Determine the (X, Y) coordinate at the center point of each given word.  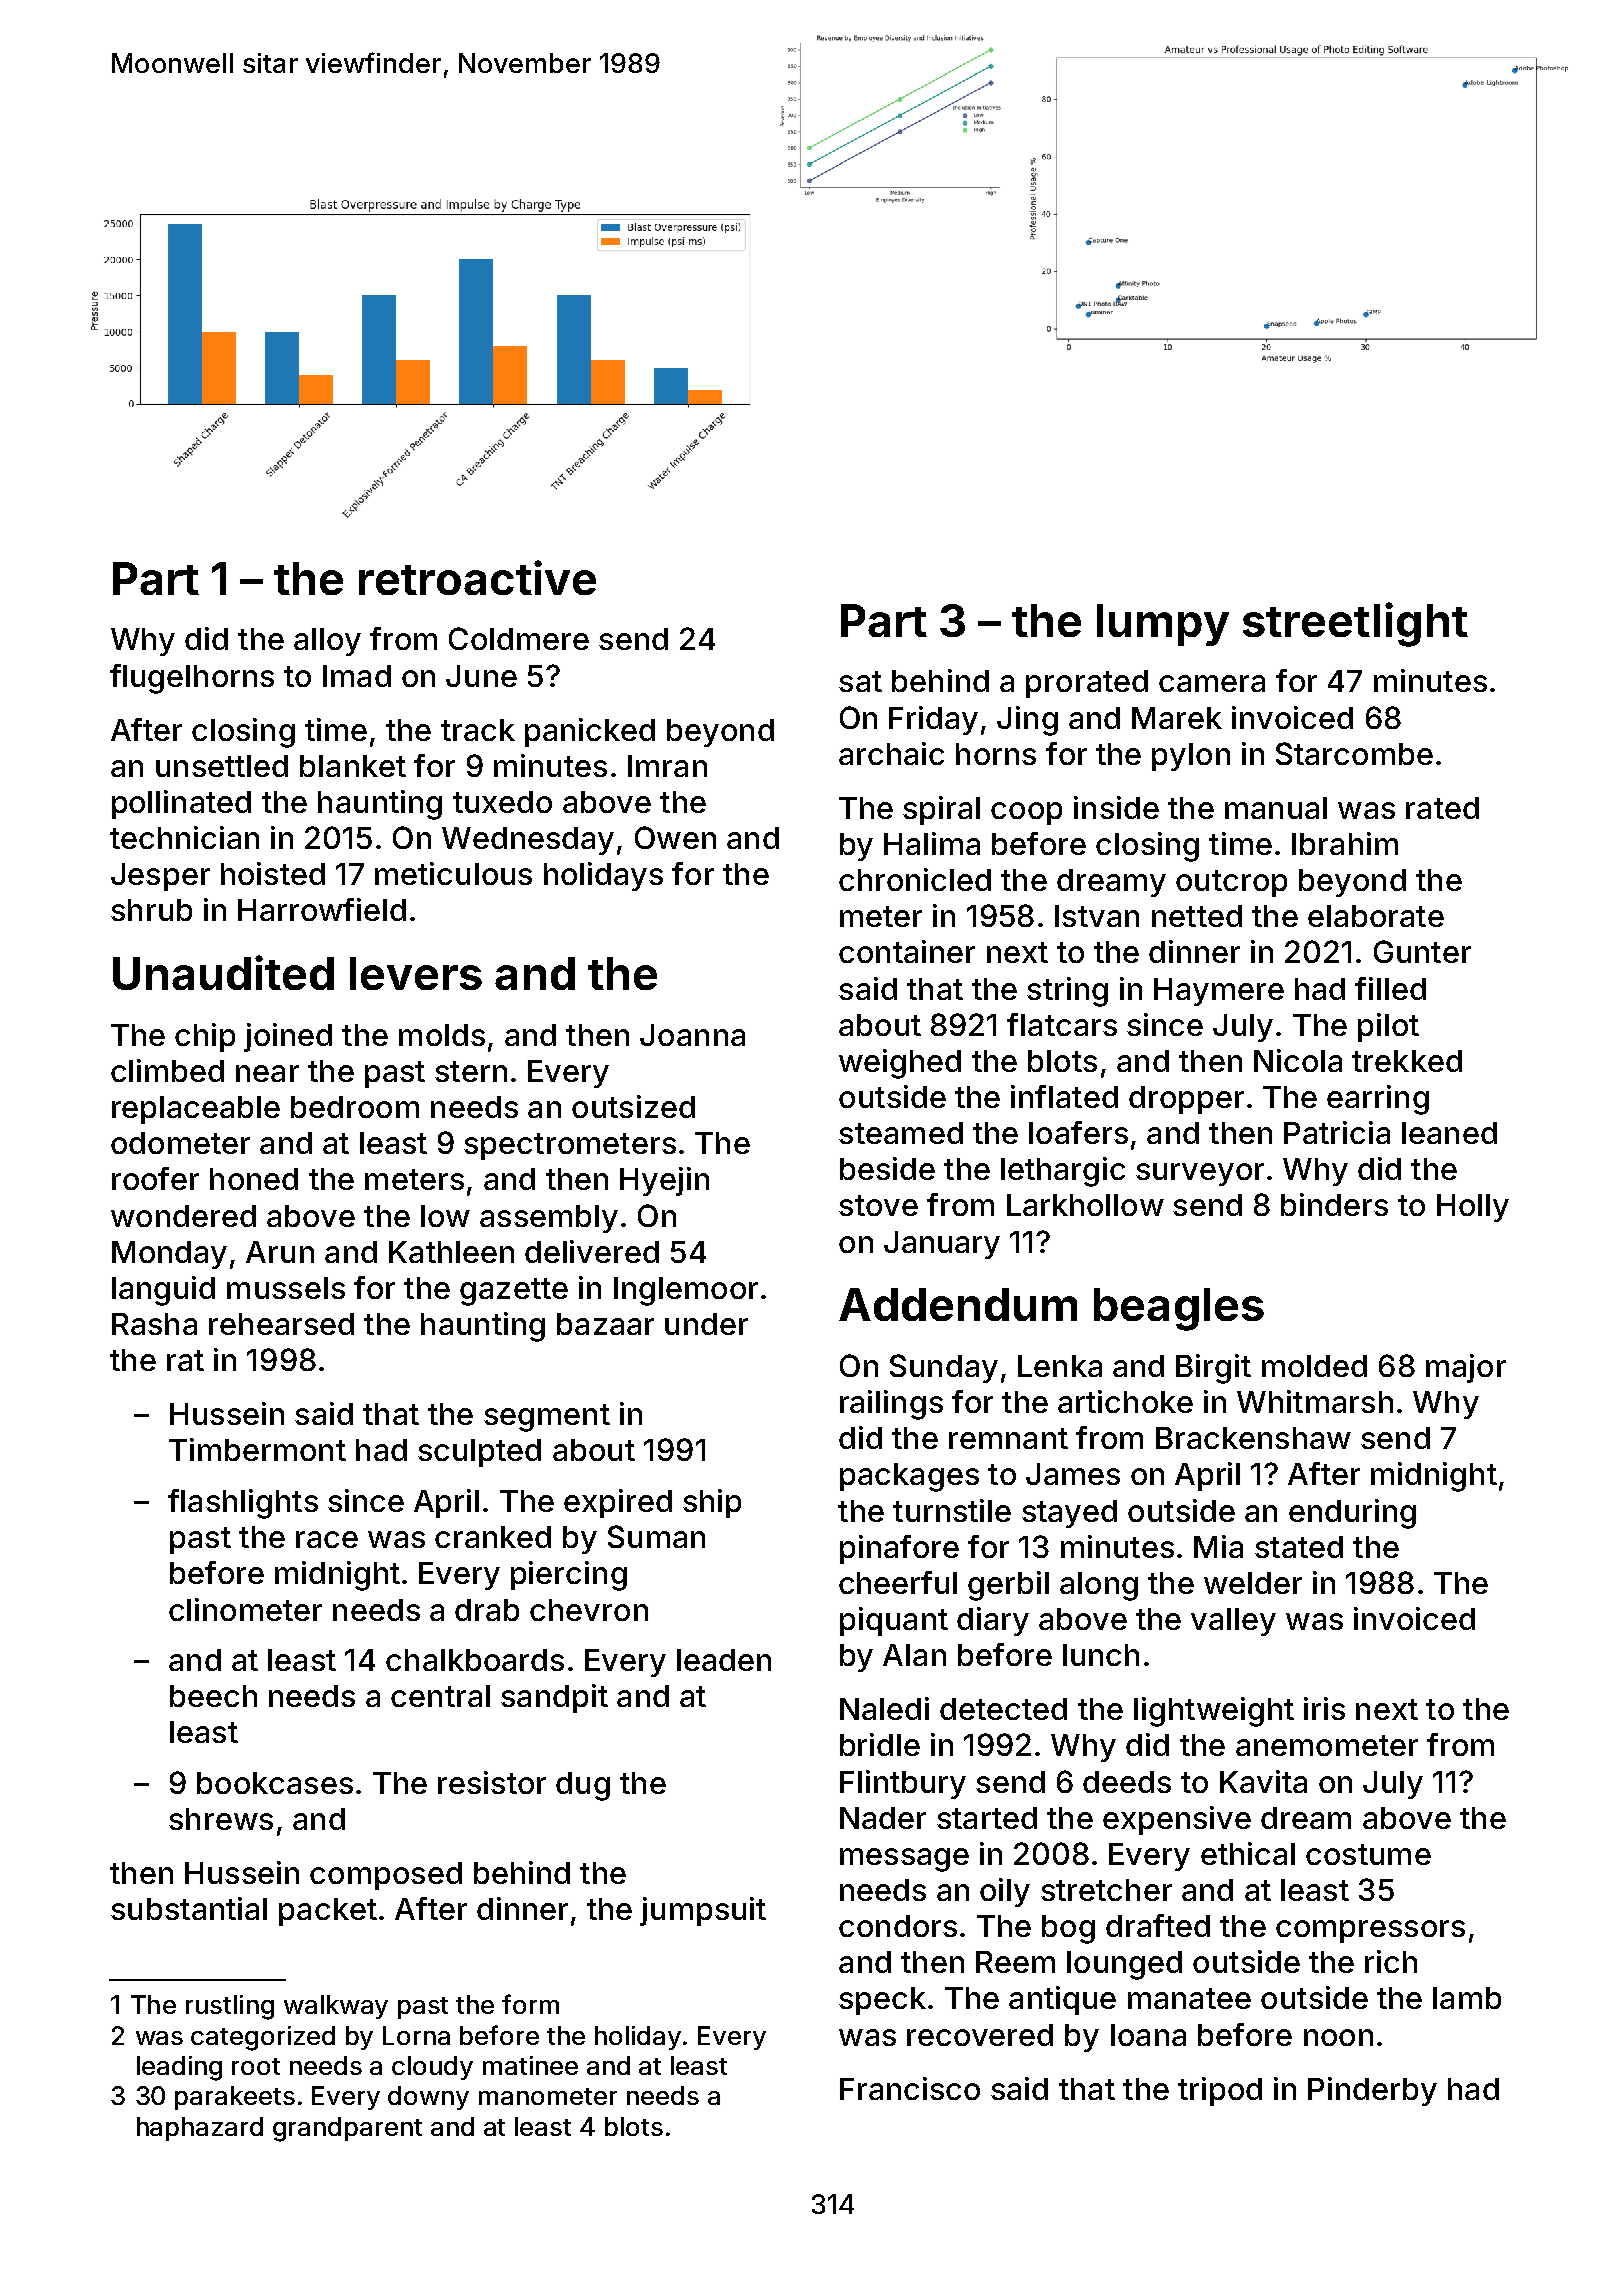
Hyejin (664, 1181)
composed (386, 1876)
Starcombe (1354, 753)
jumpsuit (703, 1911)
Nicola (1298, 1060)
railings (891, 1405)
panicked (590, 732)
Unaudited (223, 972)
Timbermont (257, 1449)
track (478, 730)
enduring (1352, 1514)
